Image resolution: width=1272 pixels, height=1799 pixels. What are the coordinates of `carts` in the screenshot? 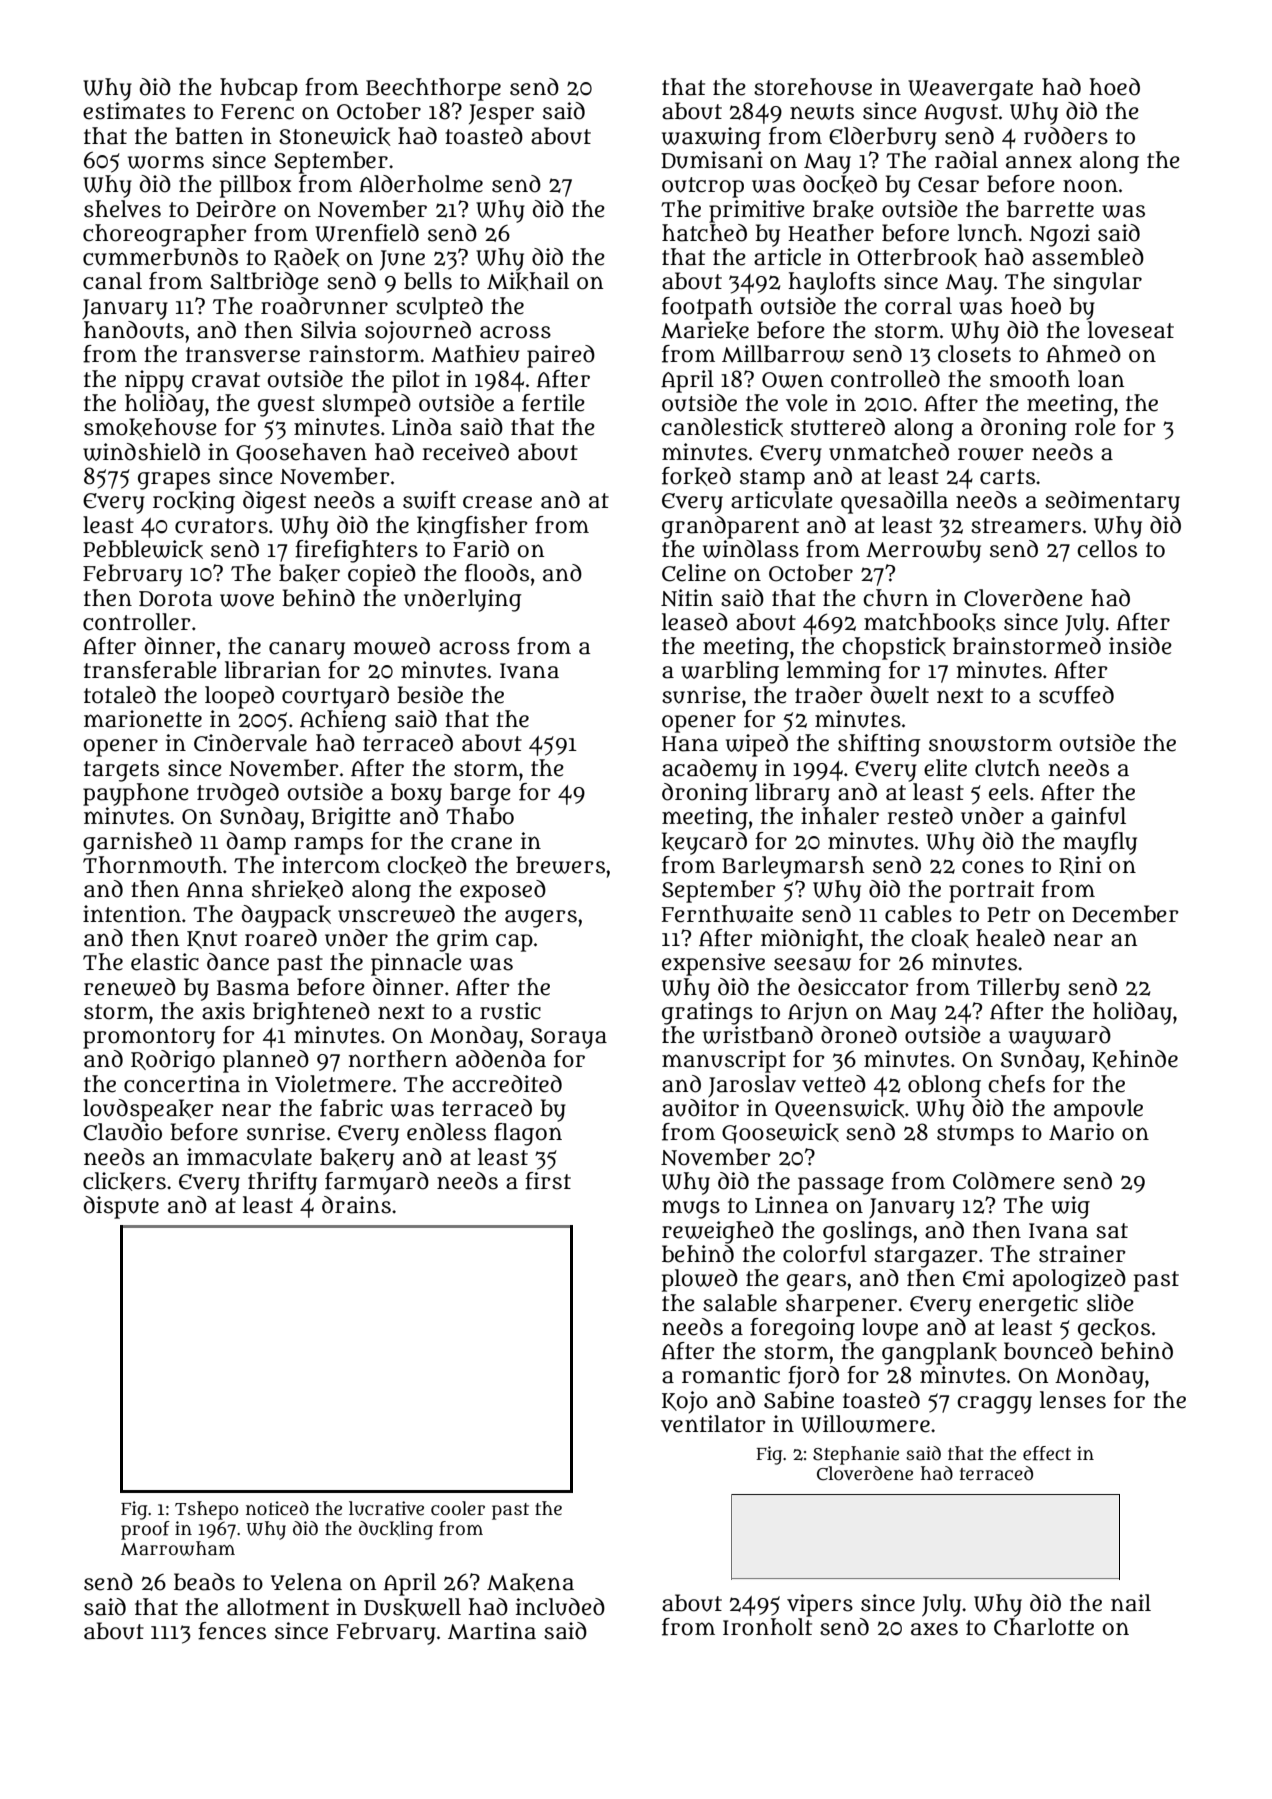 It's located at (1007, 477).
